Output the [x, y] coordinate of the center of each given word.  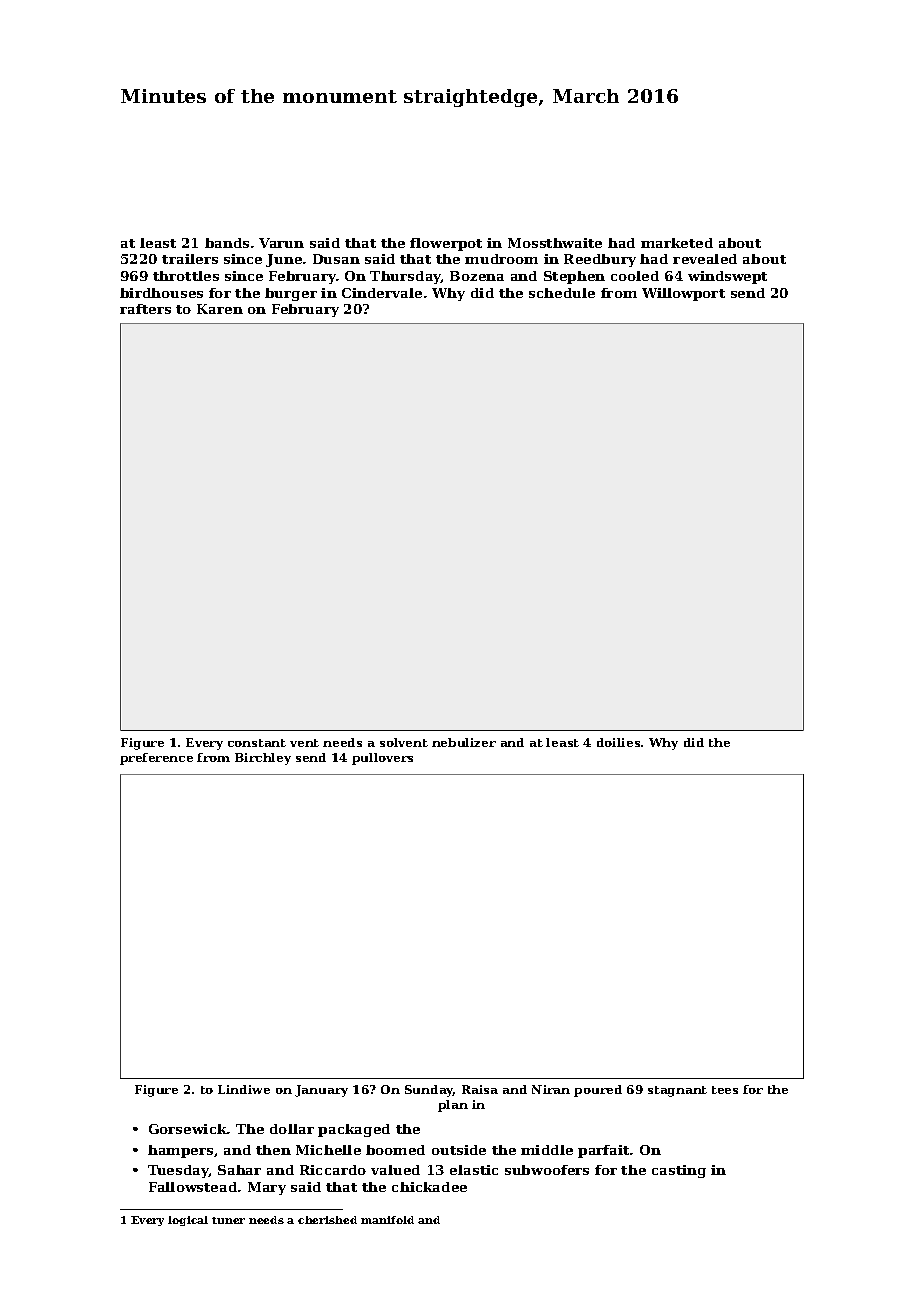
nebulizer [464, 742]
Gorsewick [188, 1129]
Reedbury [600, 260]
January [321, 1091]
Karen [220, 309]
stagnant [677, 1091]
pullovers [382, 759]
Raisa [480, 1089]
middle [547, 1150]
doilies [618, 742]
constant [257, 743]
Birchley [263, 759]
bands [227, 243]
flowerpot [446, 244]
